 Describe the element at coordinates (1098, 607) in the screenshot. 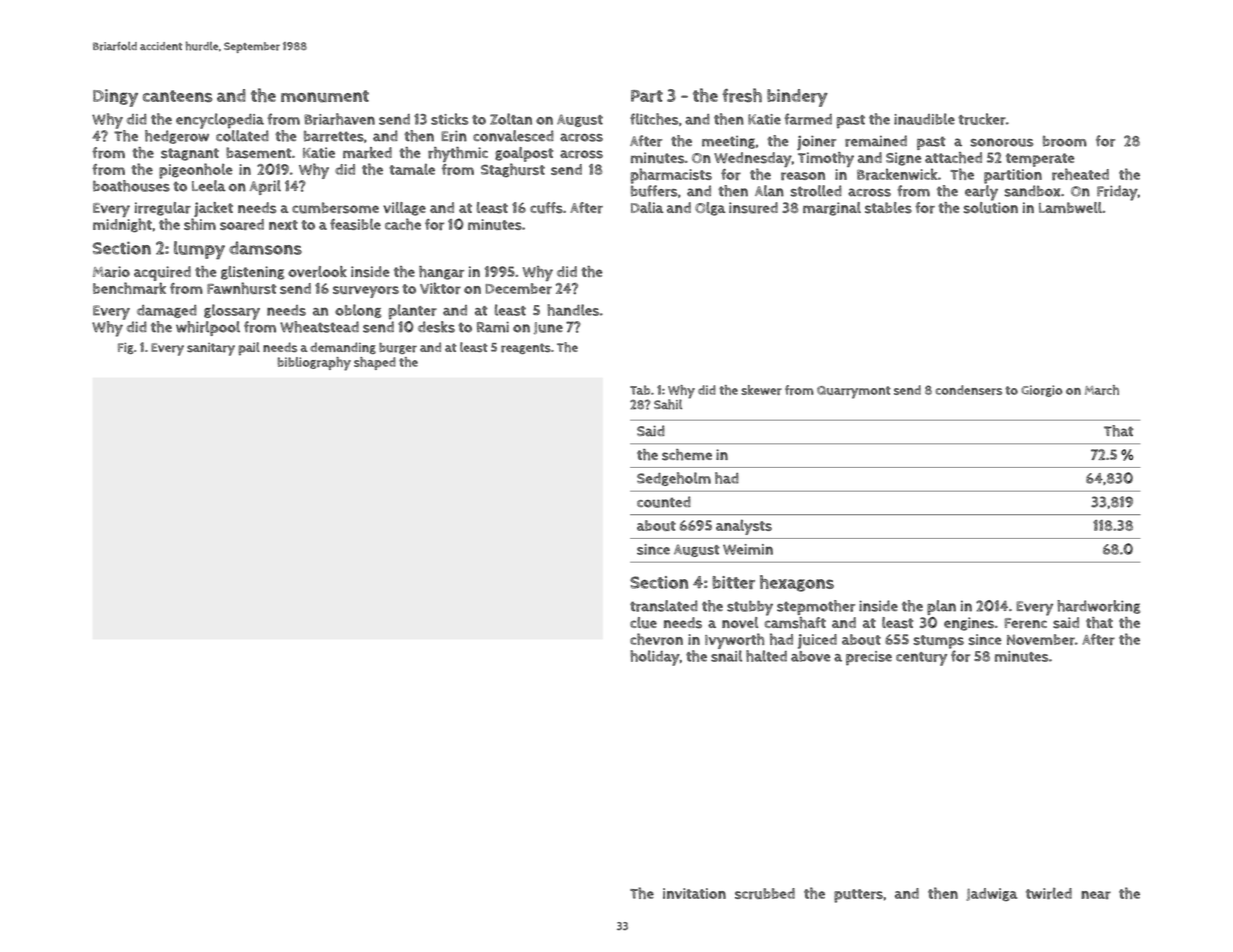

I see `hardworking` at that location.
